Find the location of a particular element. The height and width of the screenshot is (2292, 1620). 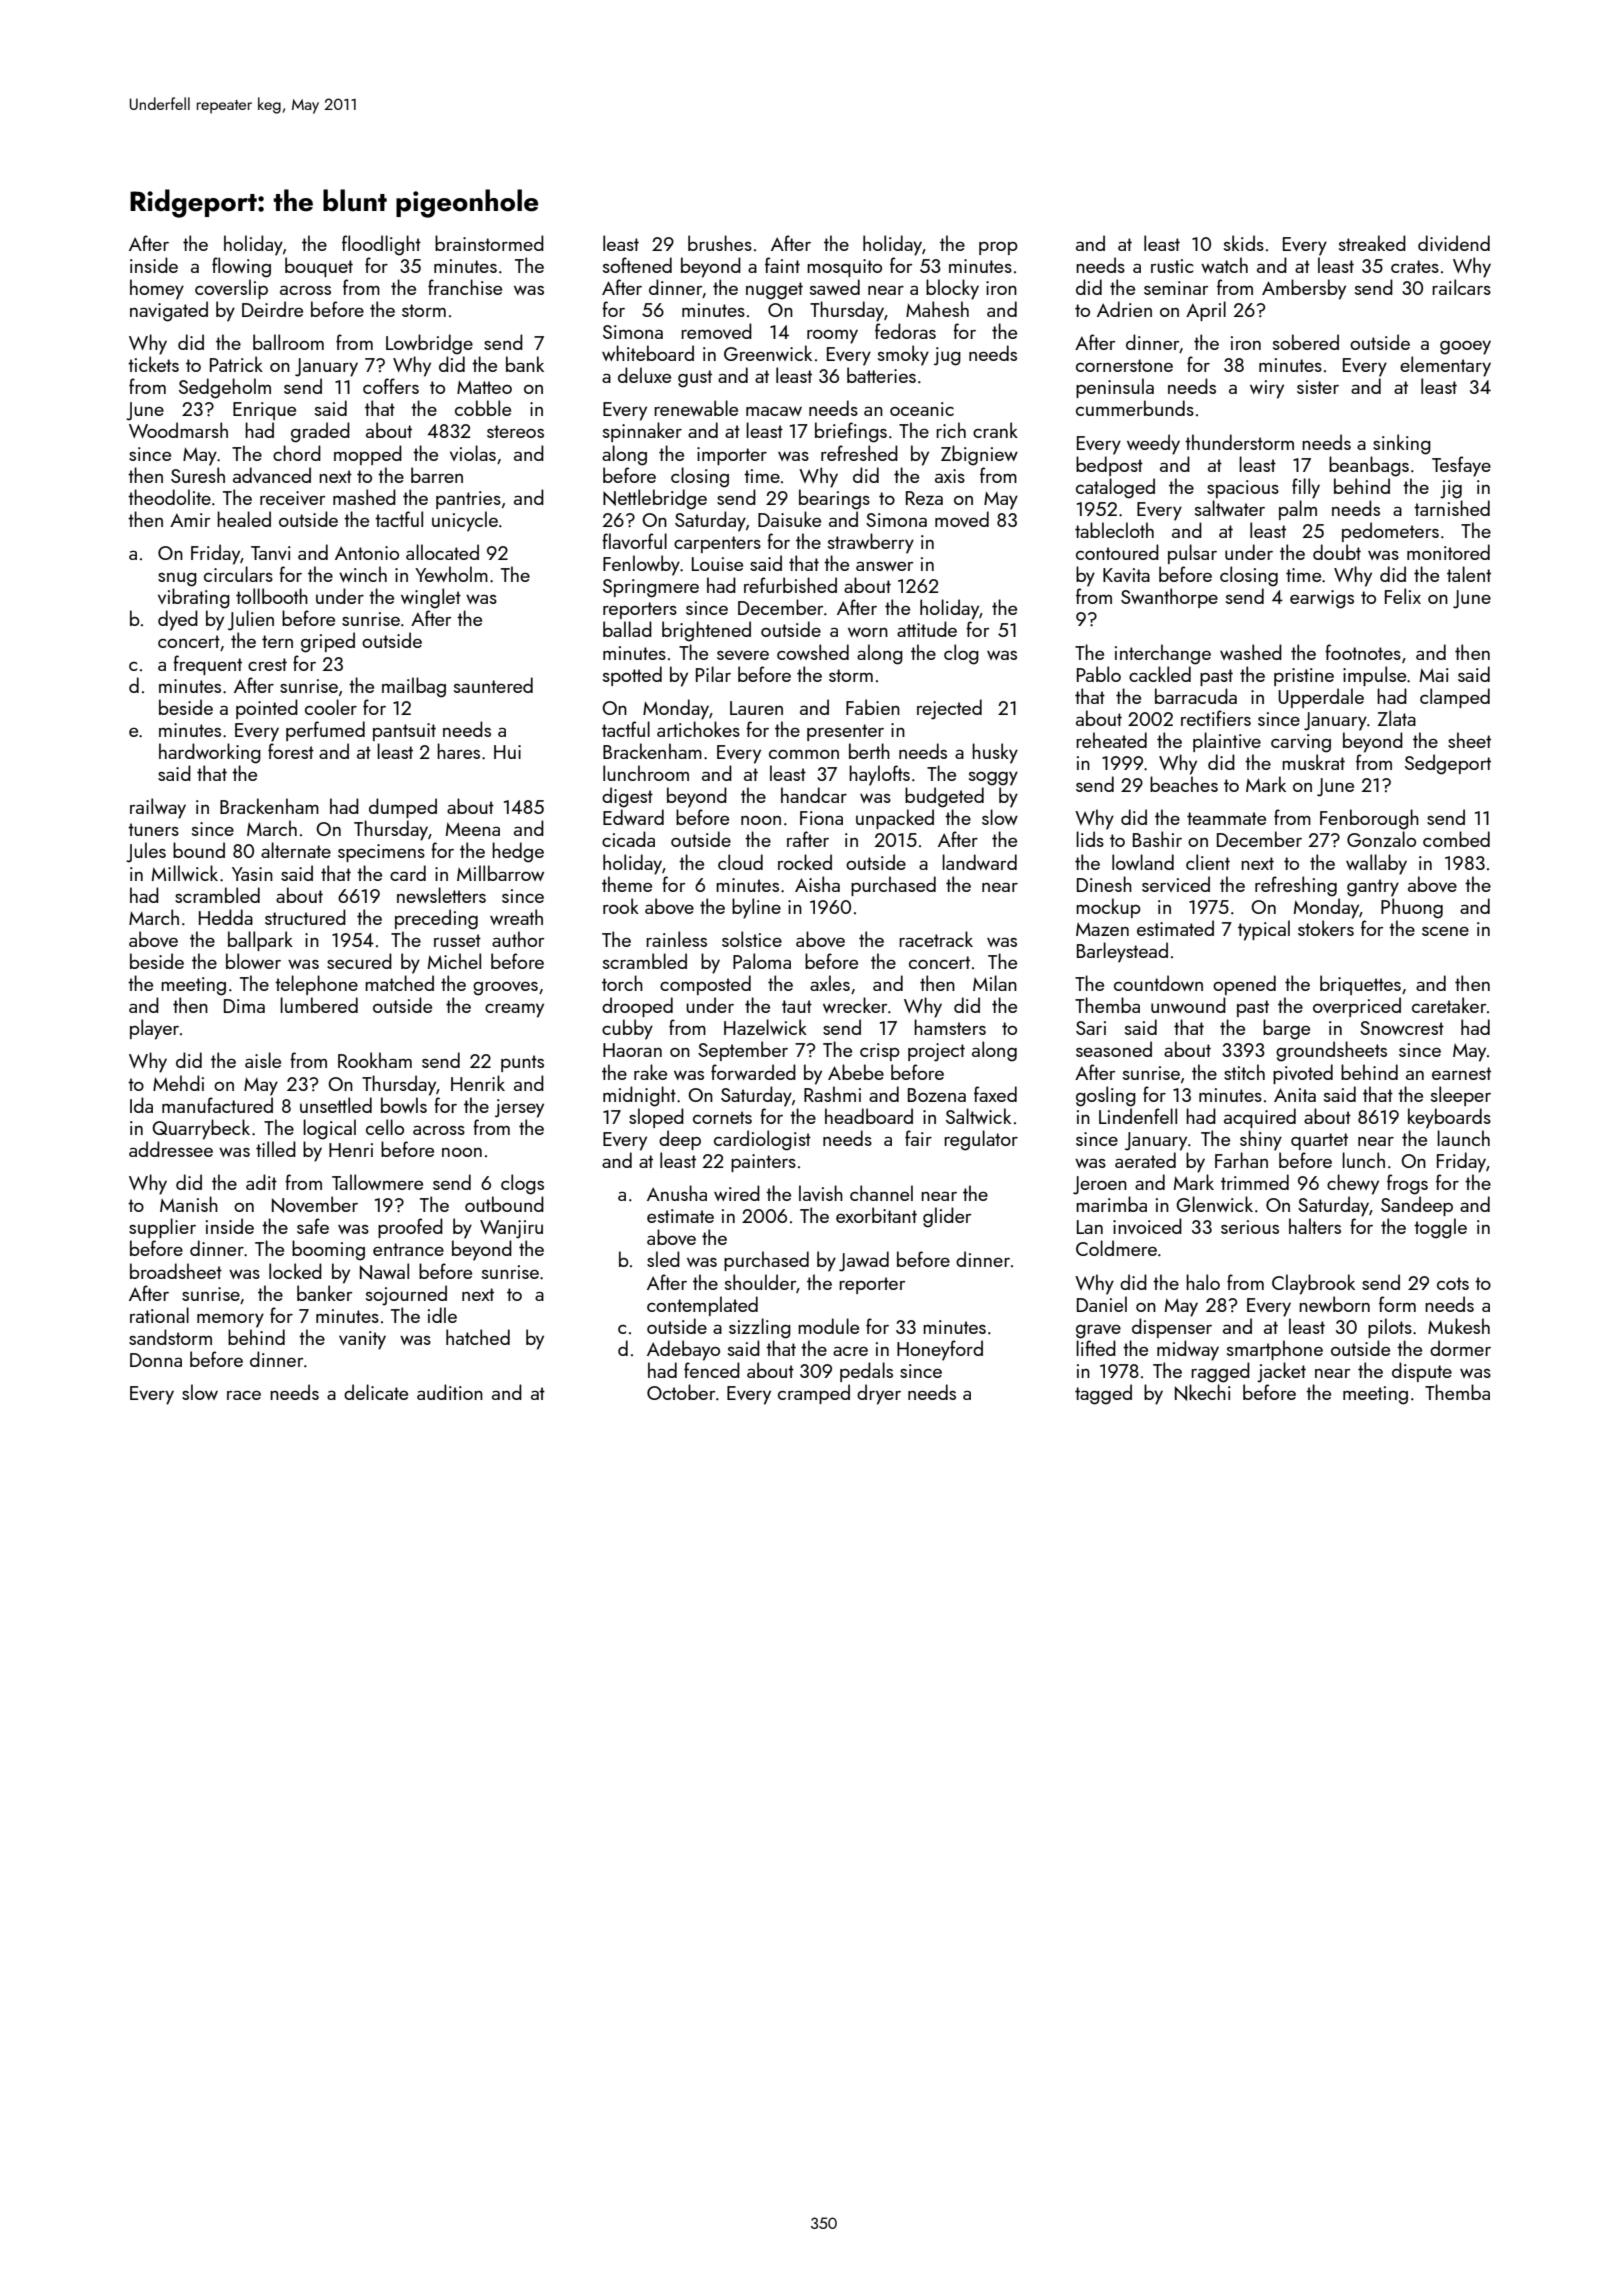

dispute is located at coordinates (1422, 1372).
